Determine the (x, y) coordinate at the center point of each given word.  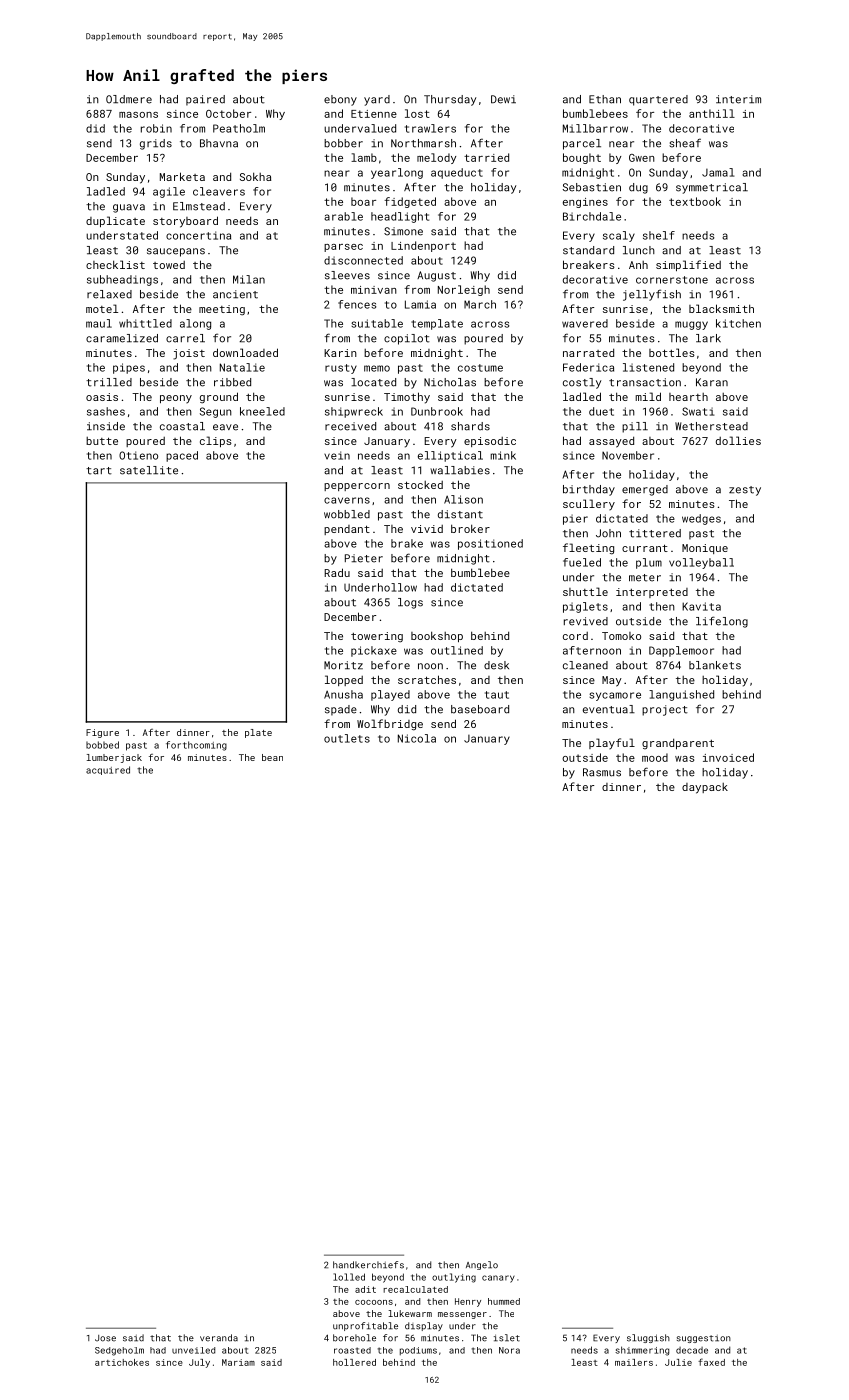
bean (272, 757)
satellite (149, 470)
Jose (105, 1338)
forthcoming (196, 746)
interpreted (652, 593)
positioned (490, 544)
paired (205, 100)
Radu (337, 572)
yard (377, 100)
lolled (349, 1277)
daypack (705, 788)
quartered (658, 100)
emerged (645, 490)
